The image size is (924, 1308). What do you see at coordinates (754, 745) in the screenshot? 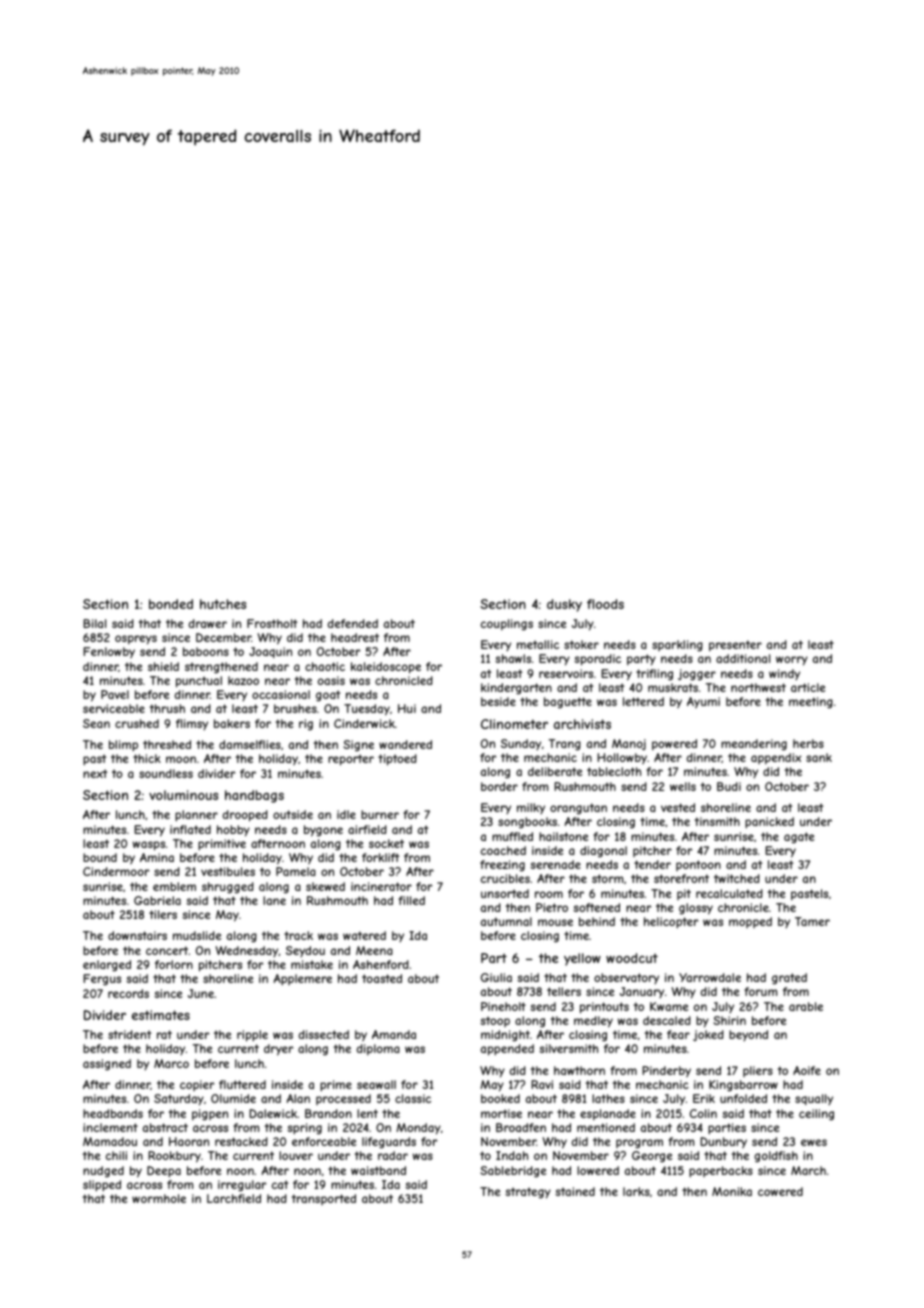
I see `meandering` at bounding box center [754, 745].
